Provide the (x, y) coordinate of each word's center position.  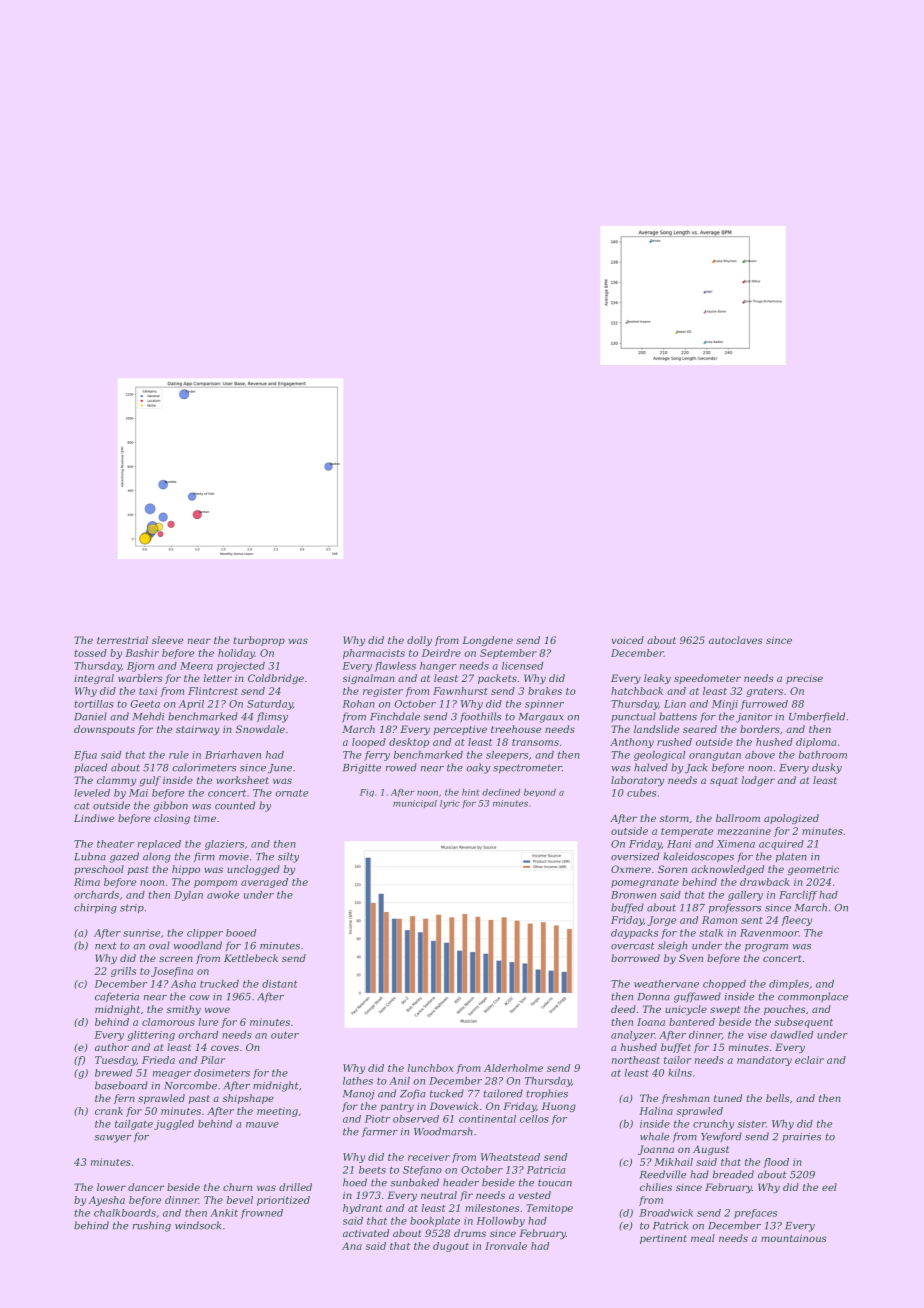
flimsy (272, 717)
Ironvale (506, 1246)
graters (765, 692)
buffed (627, 908)
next (106, 946)
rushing (152, 1226)
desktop (409, 743)
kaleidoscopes (698, 857)
